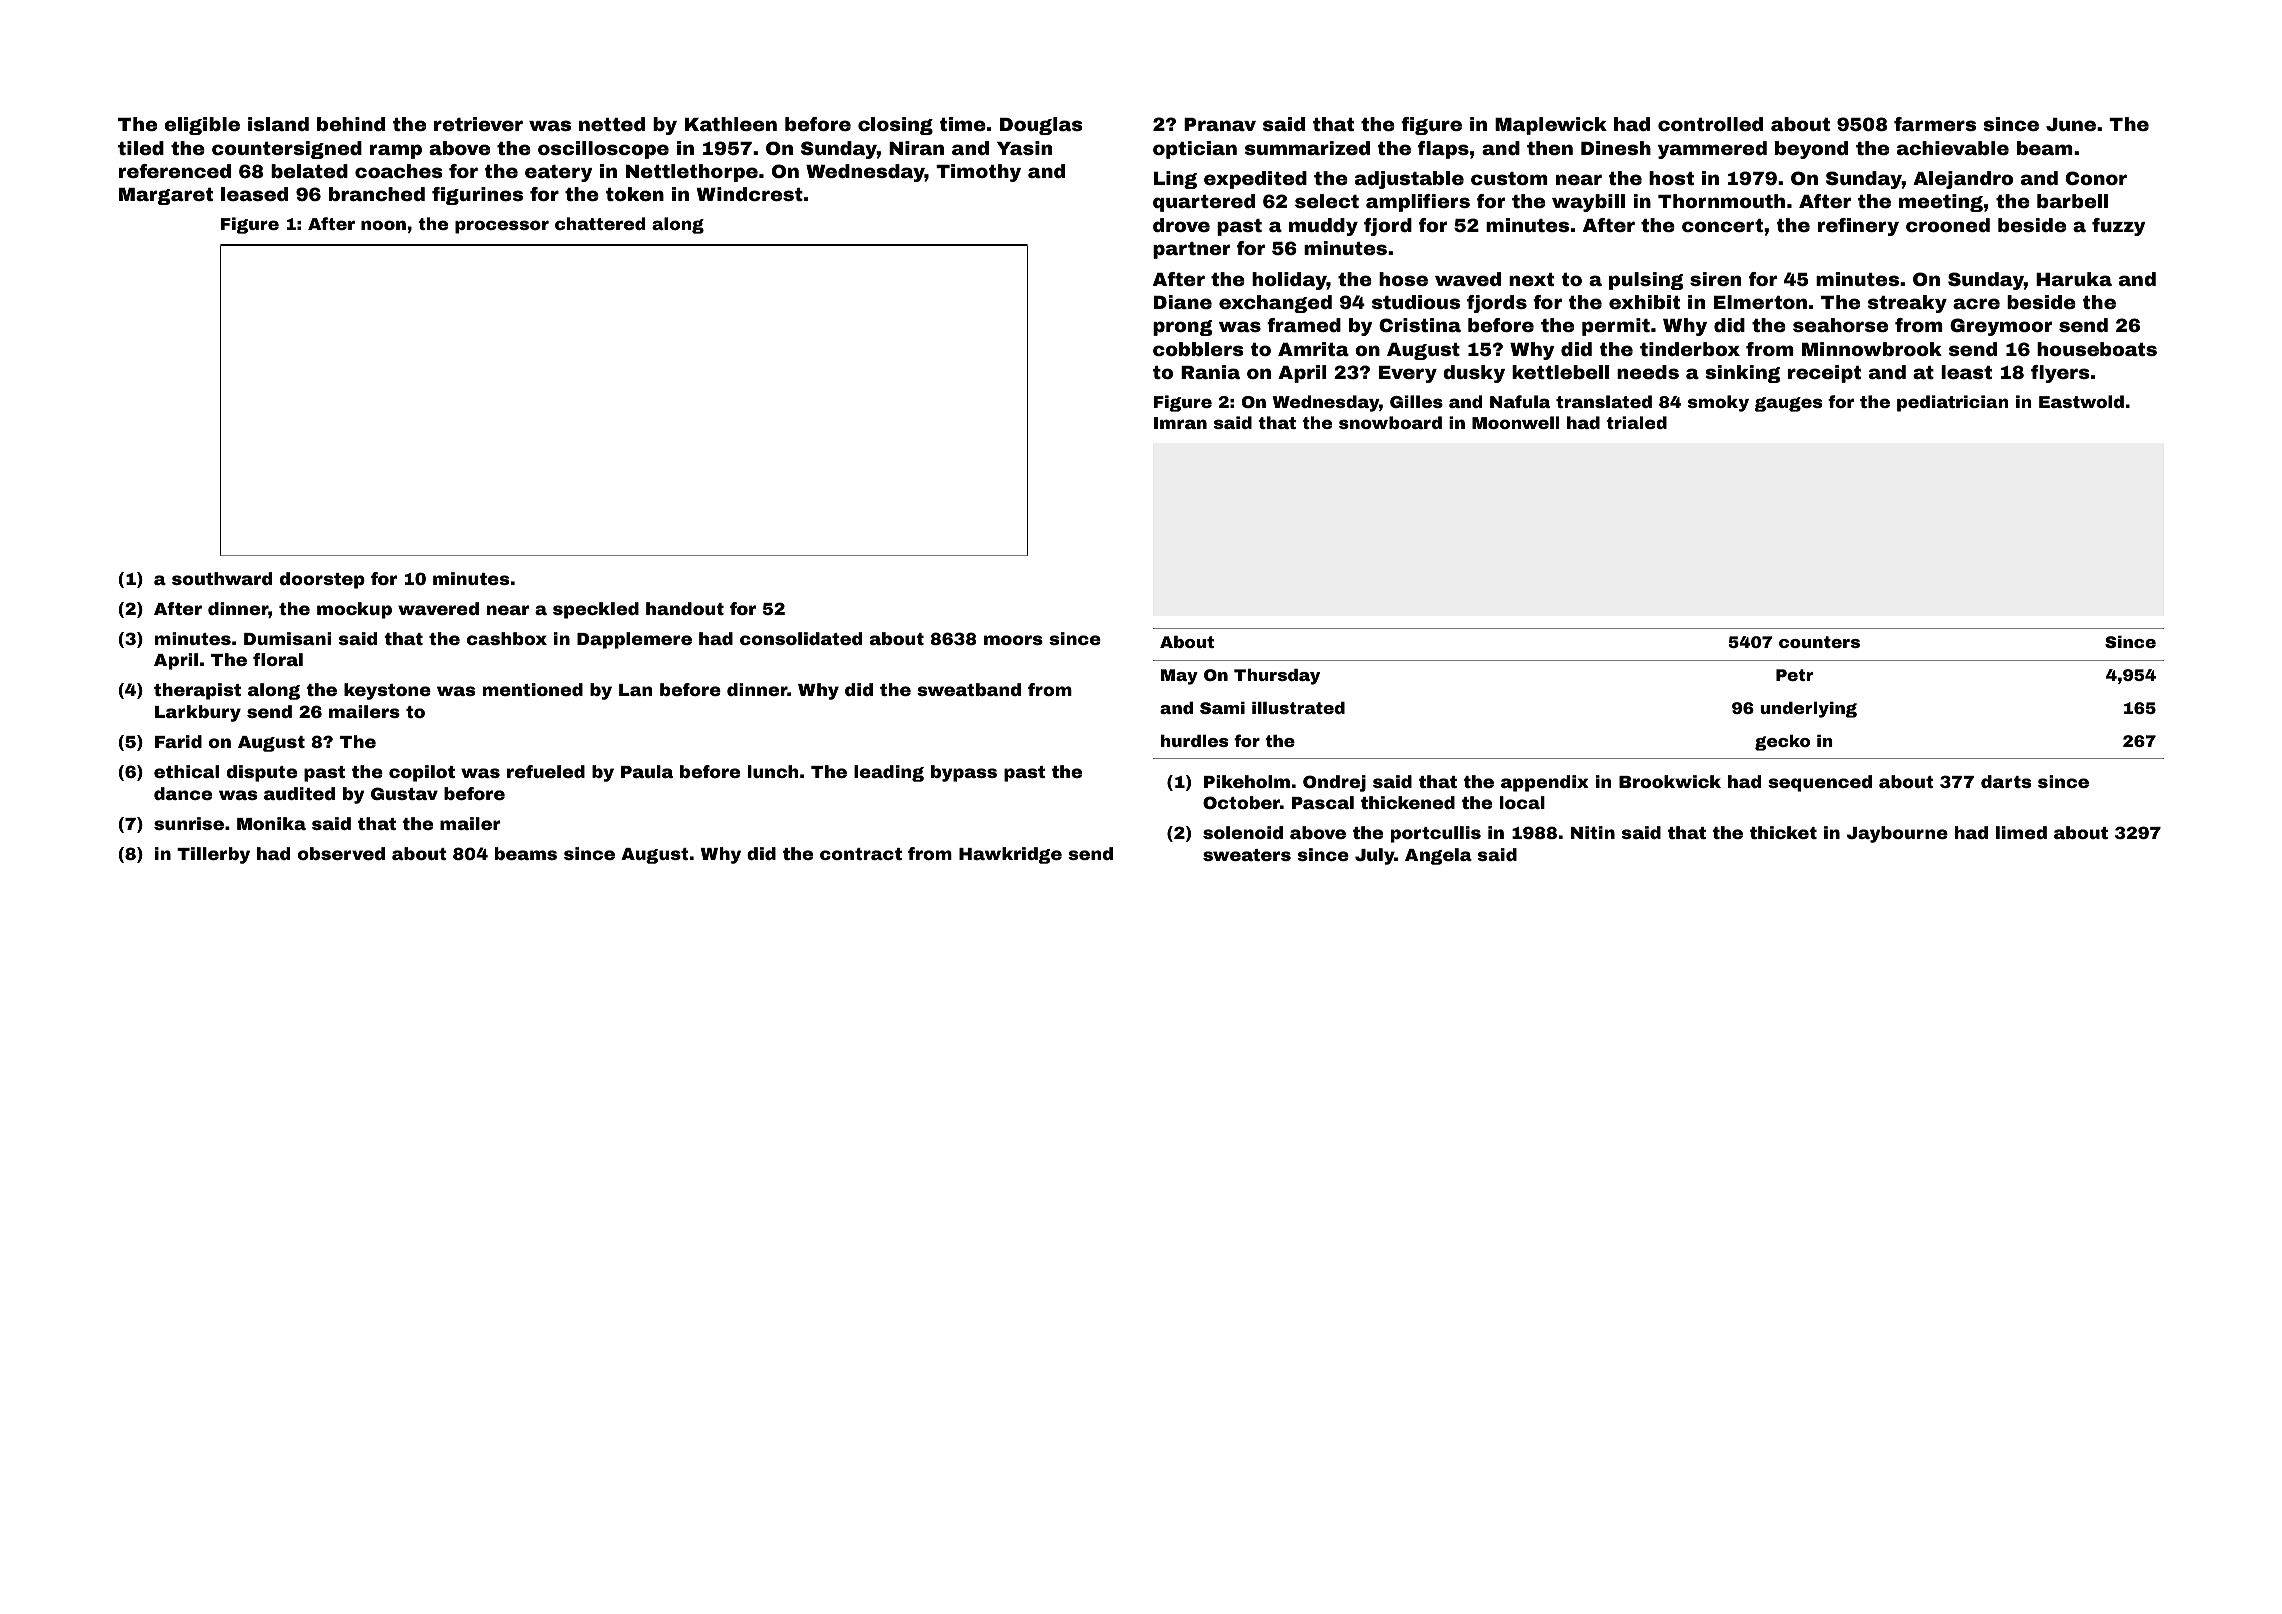 This screenshot has height=1614, width=2282. What do you see at coordinates (1013, 640) in the screenshot?
I see `moors` at bounding box center [1013, 640].
